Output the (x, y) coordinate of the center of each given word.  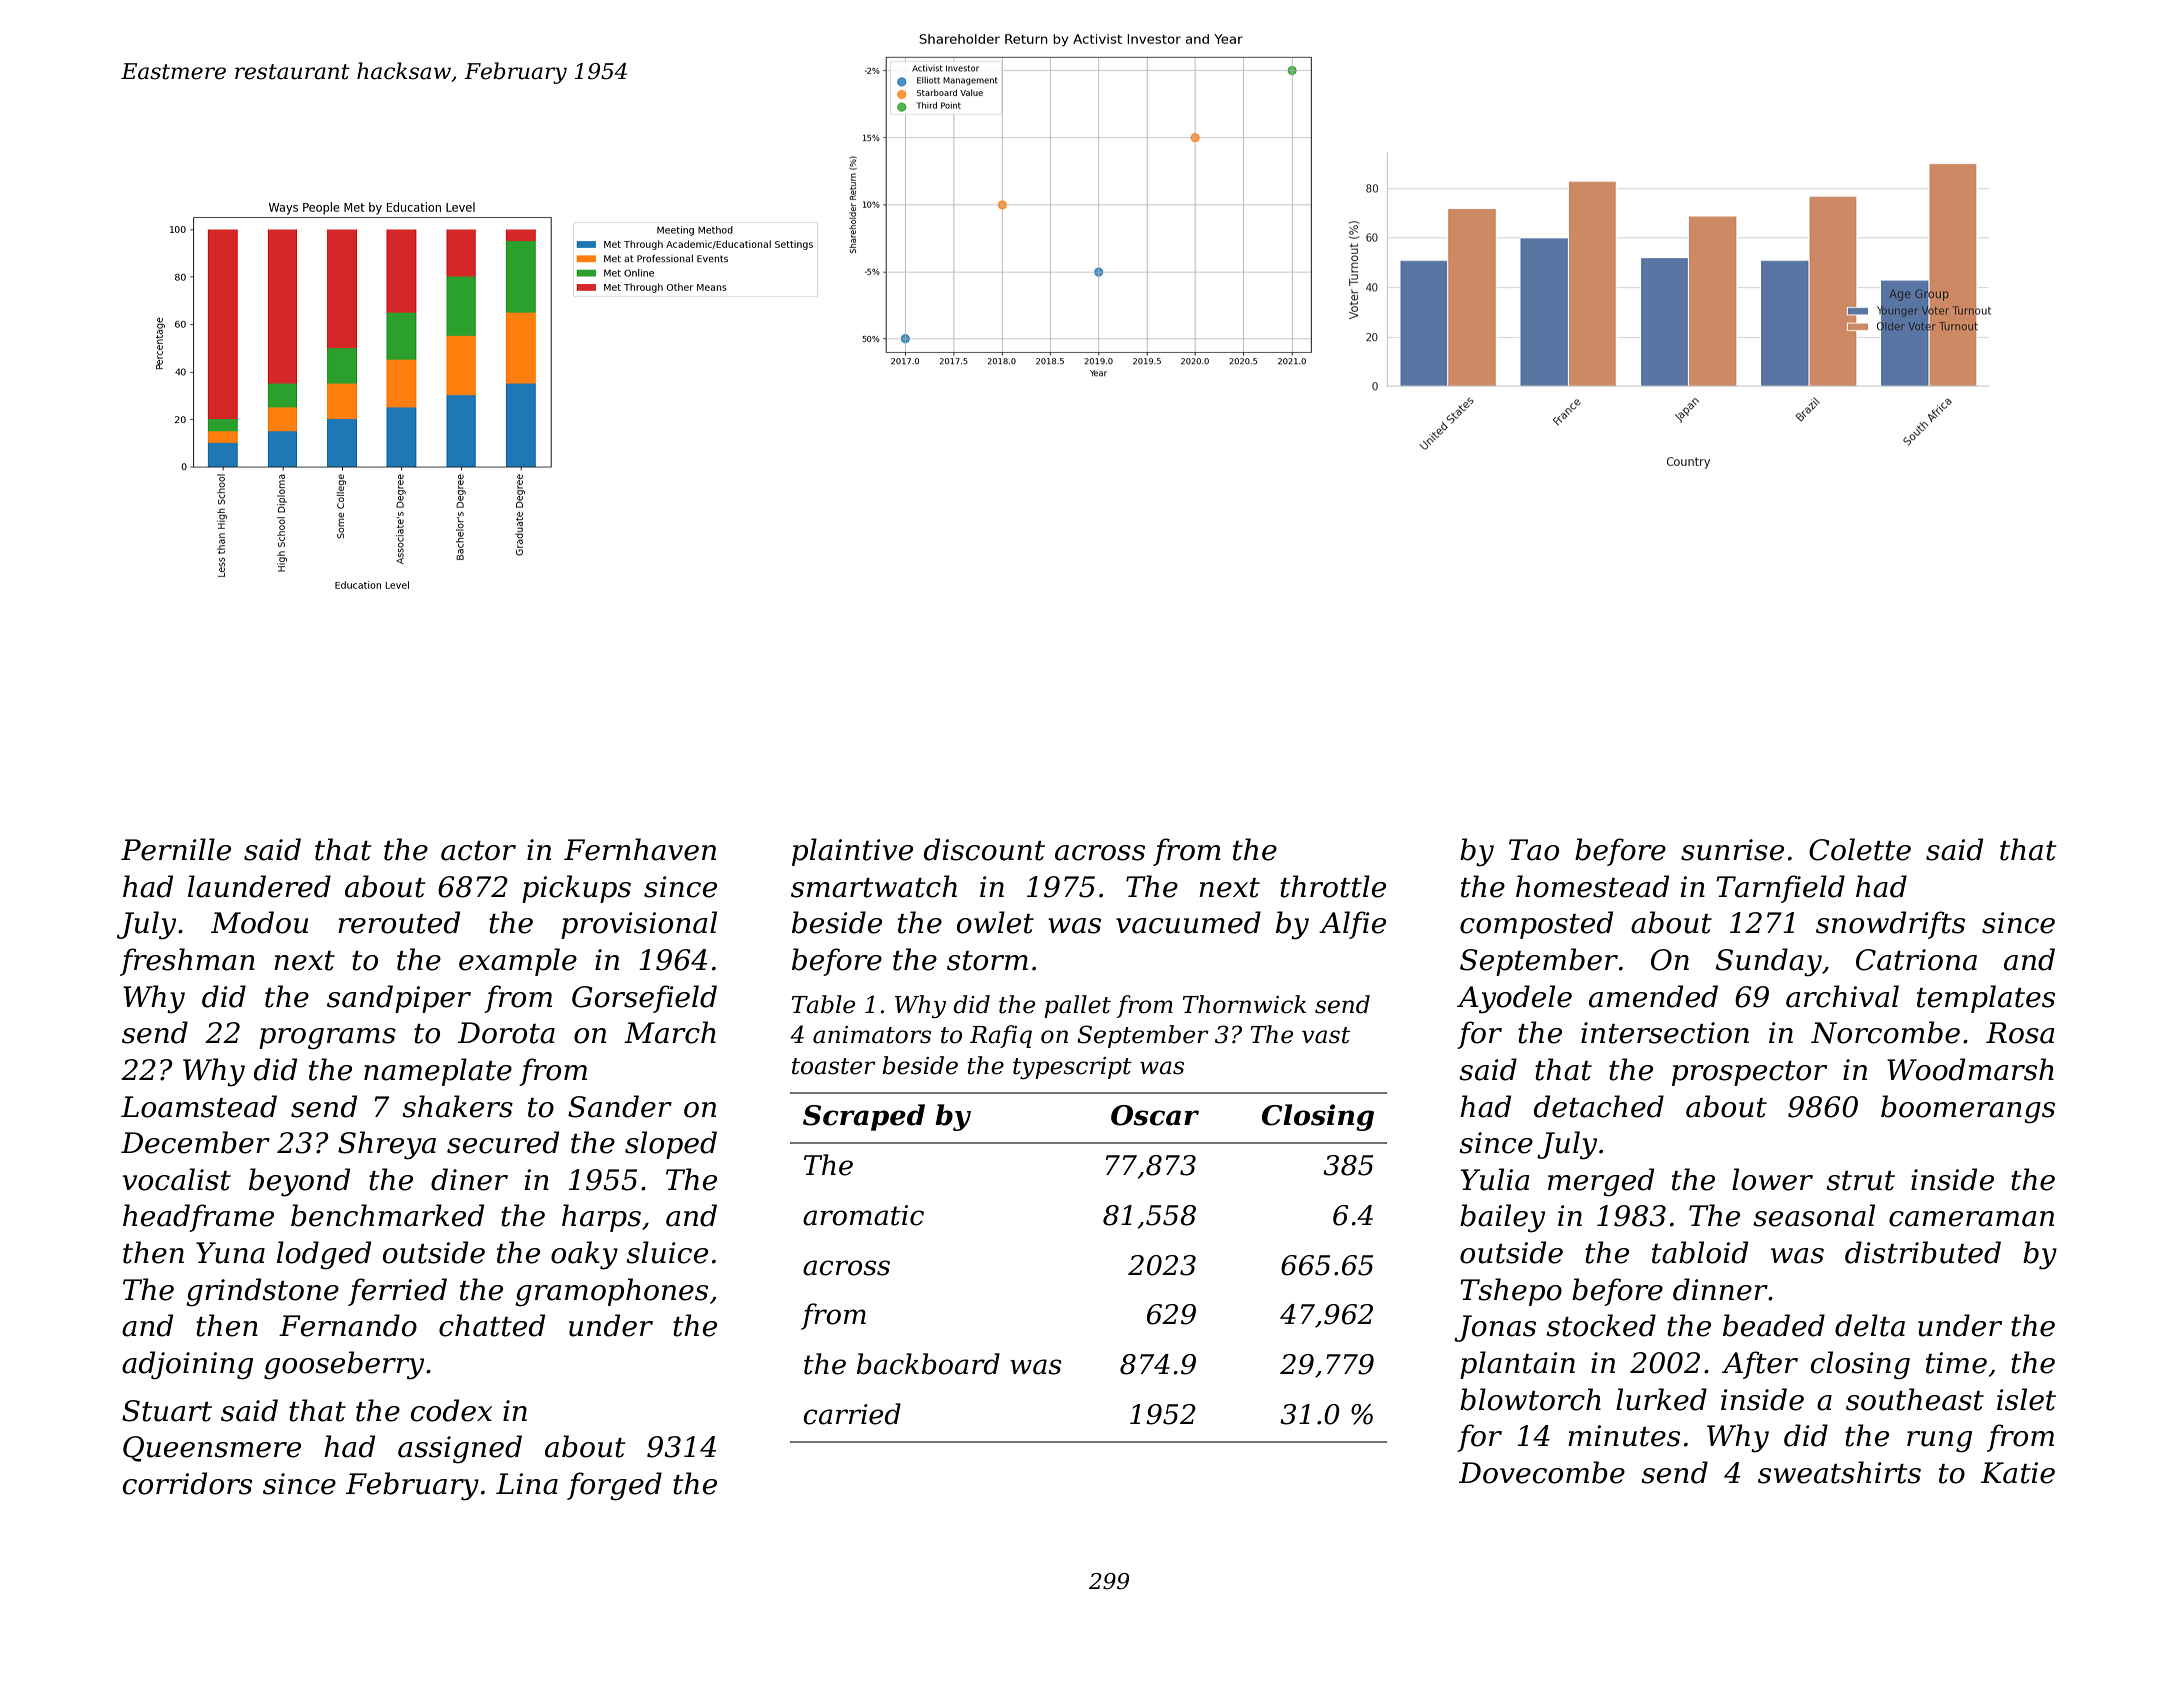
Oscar (1155, 1115)
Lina (527, 1484)
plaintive (852, 852)
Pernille (176, 849)
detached (1599, 1106)
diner (469, 1179)
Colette (1860, 849)
